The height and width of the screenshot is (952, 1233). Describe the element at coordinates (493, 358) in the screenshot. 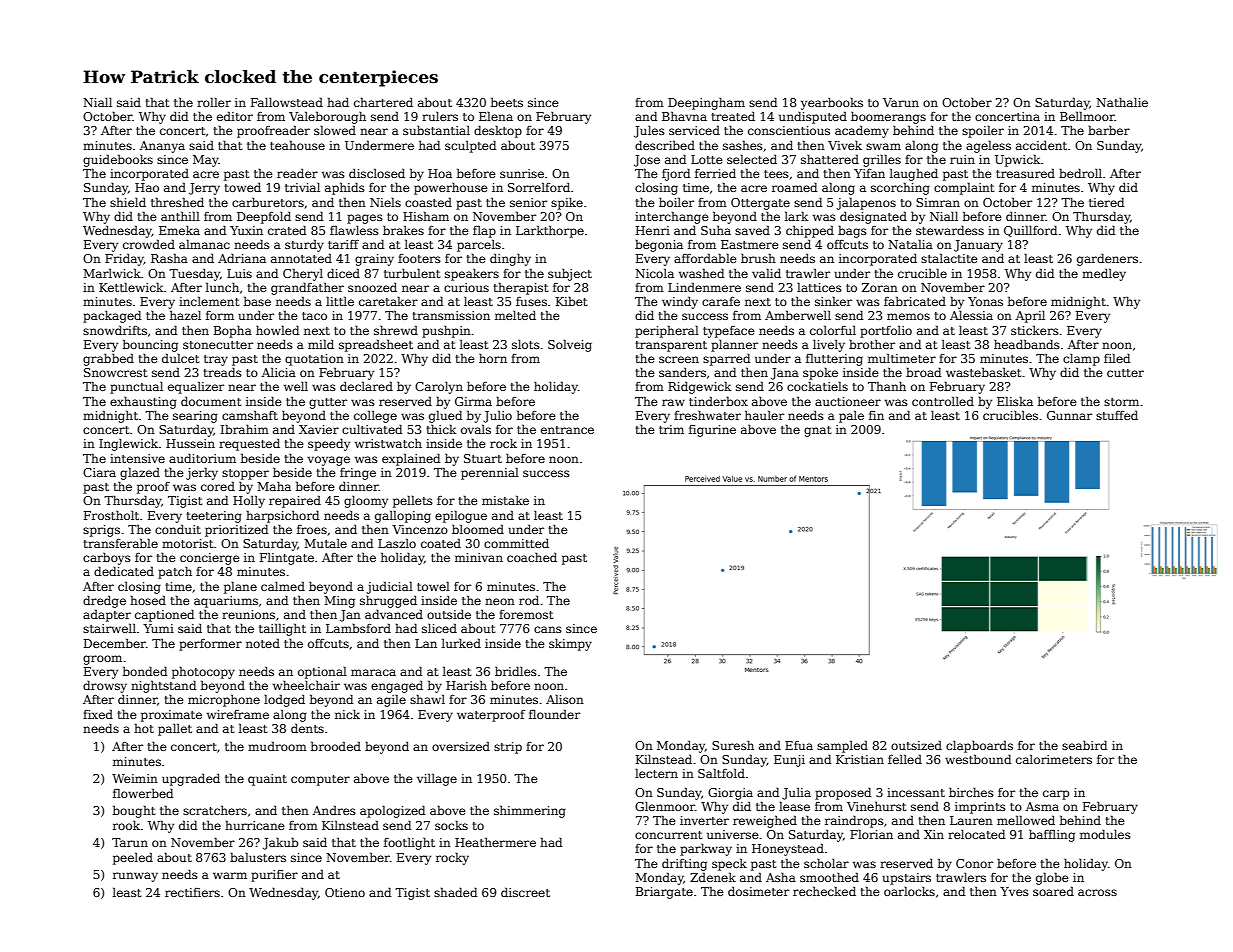

I see `horn` at that location.
